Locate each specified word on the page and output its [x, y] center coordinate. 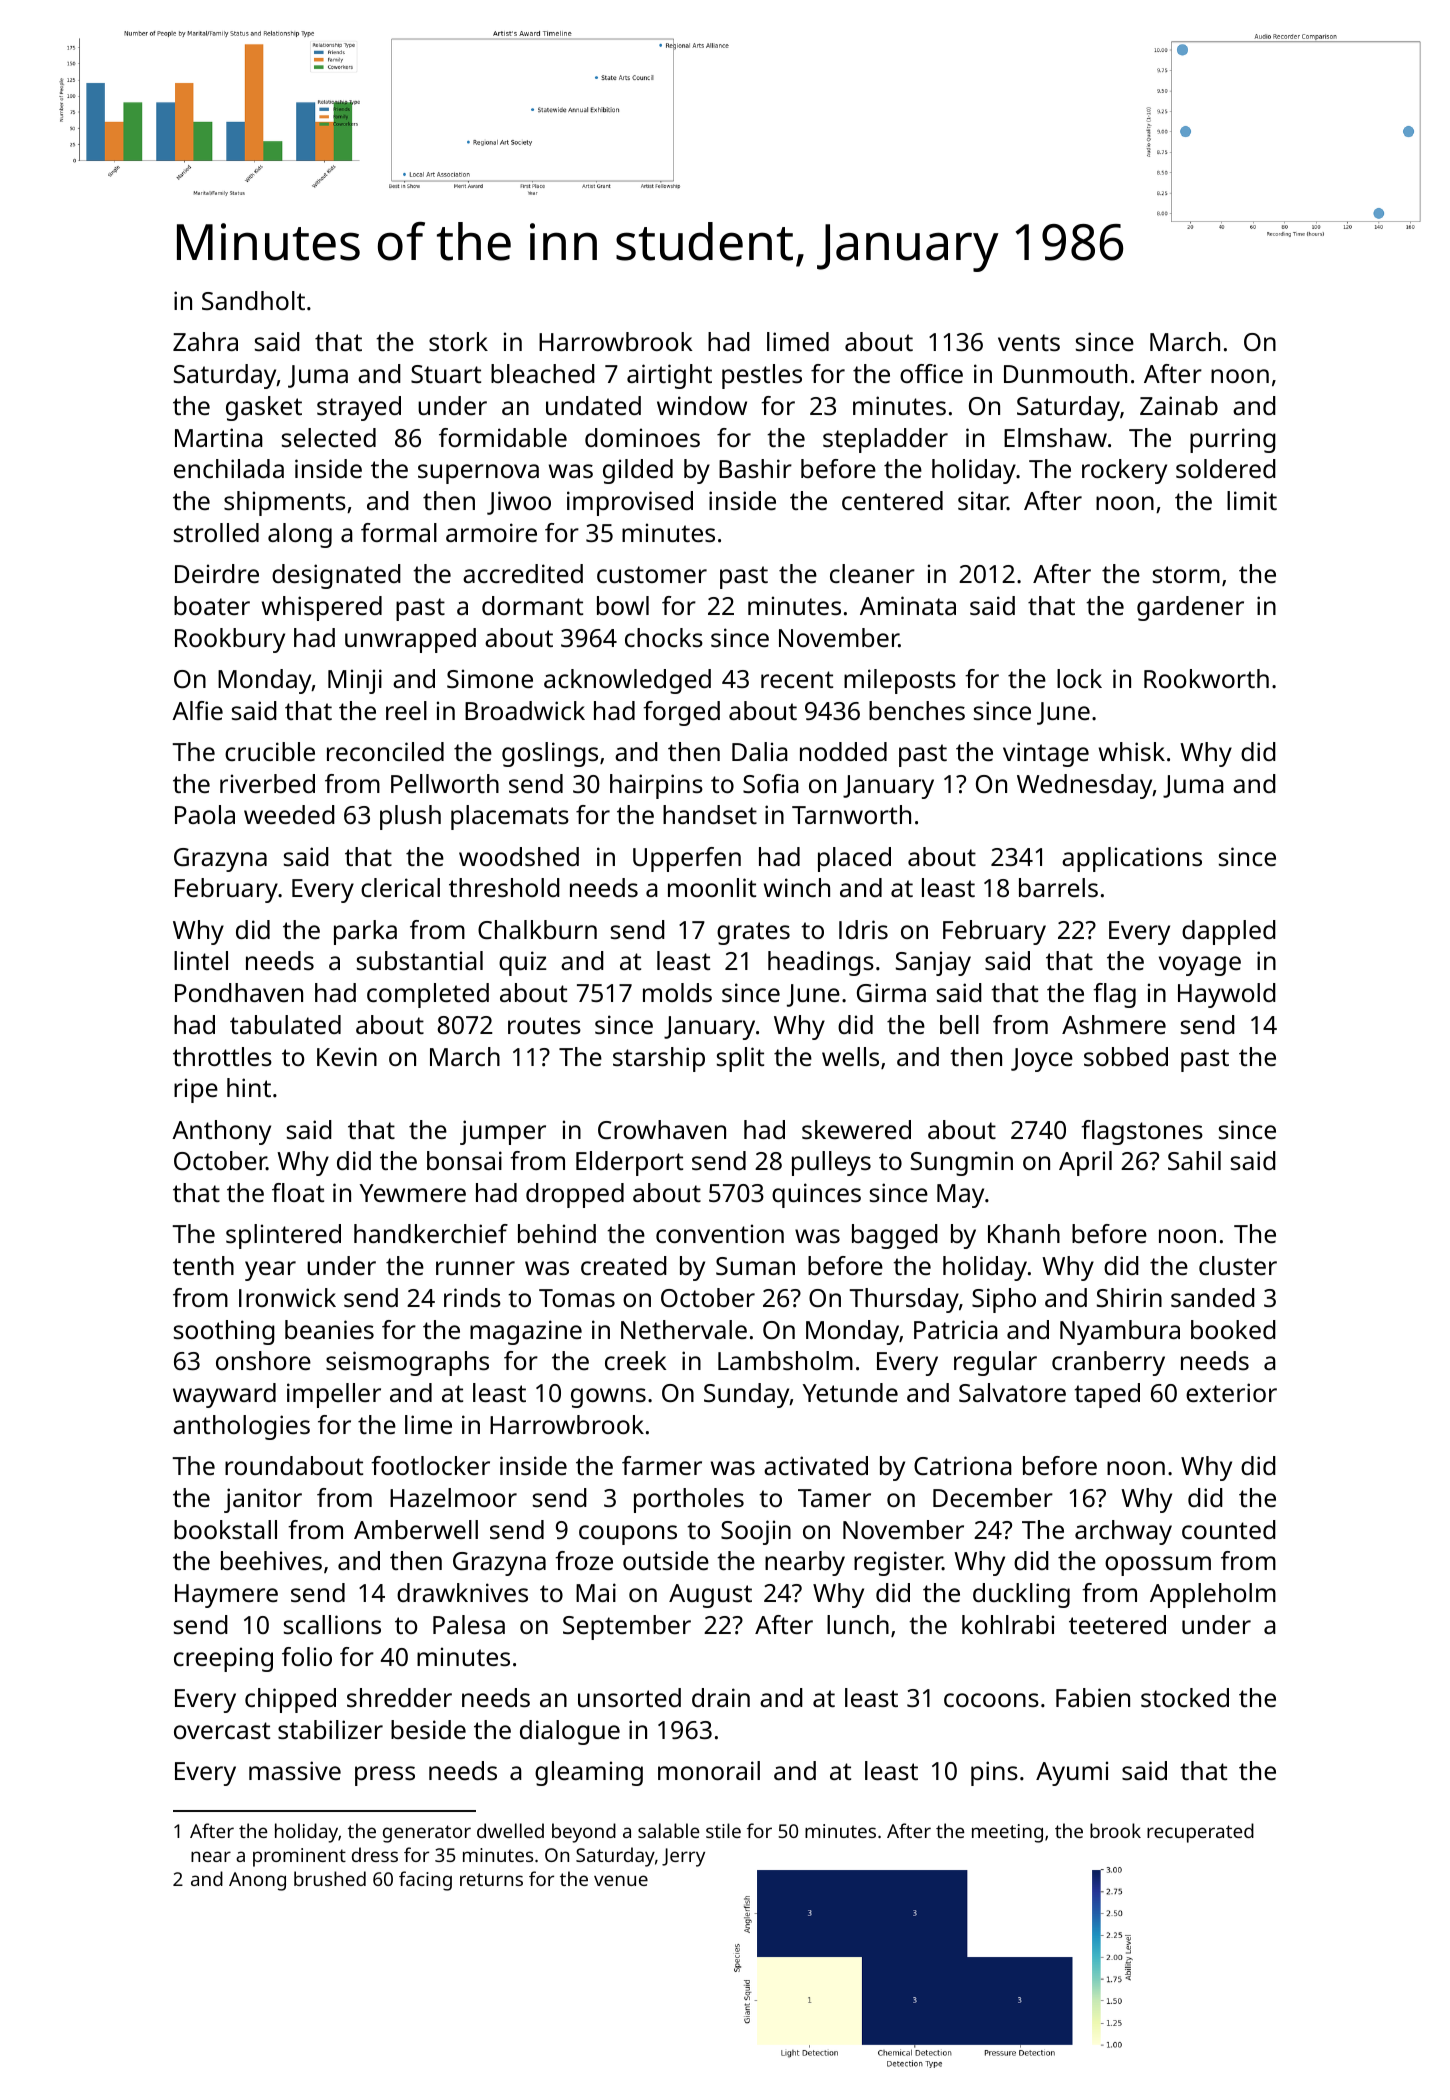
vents [1029, 342]
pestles [762, 376]
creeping [223, 1659]
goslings [550, 754]
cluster [1238, 1265]
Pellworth [445, 783]
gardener [1190, 608]
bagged [895, 1236]
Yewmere [413, 1193]
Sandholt [253, 300]
